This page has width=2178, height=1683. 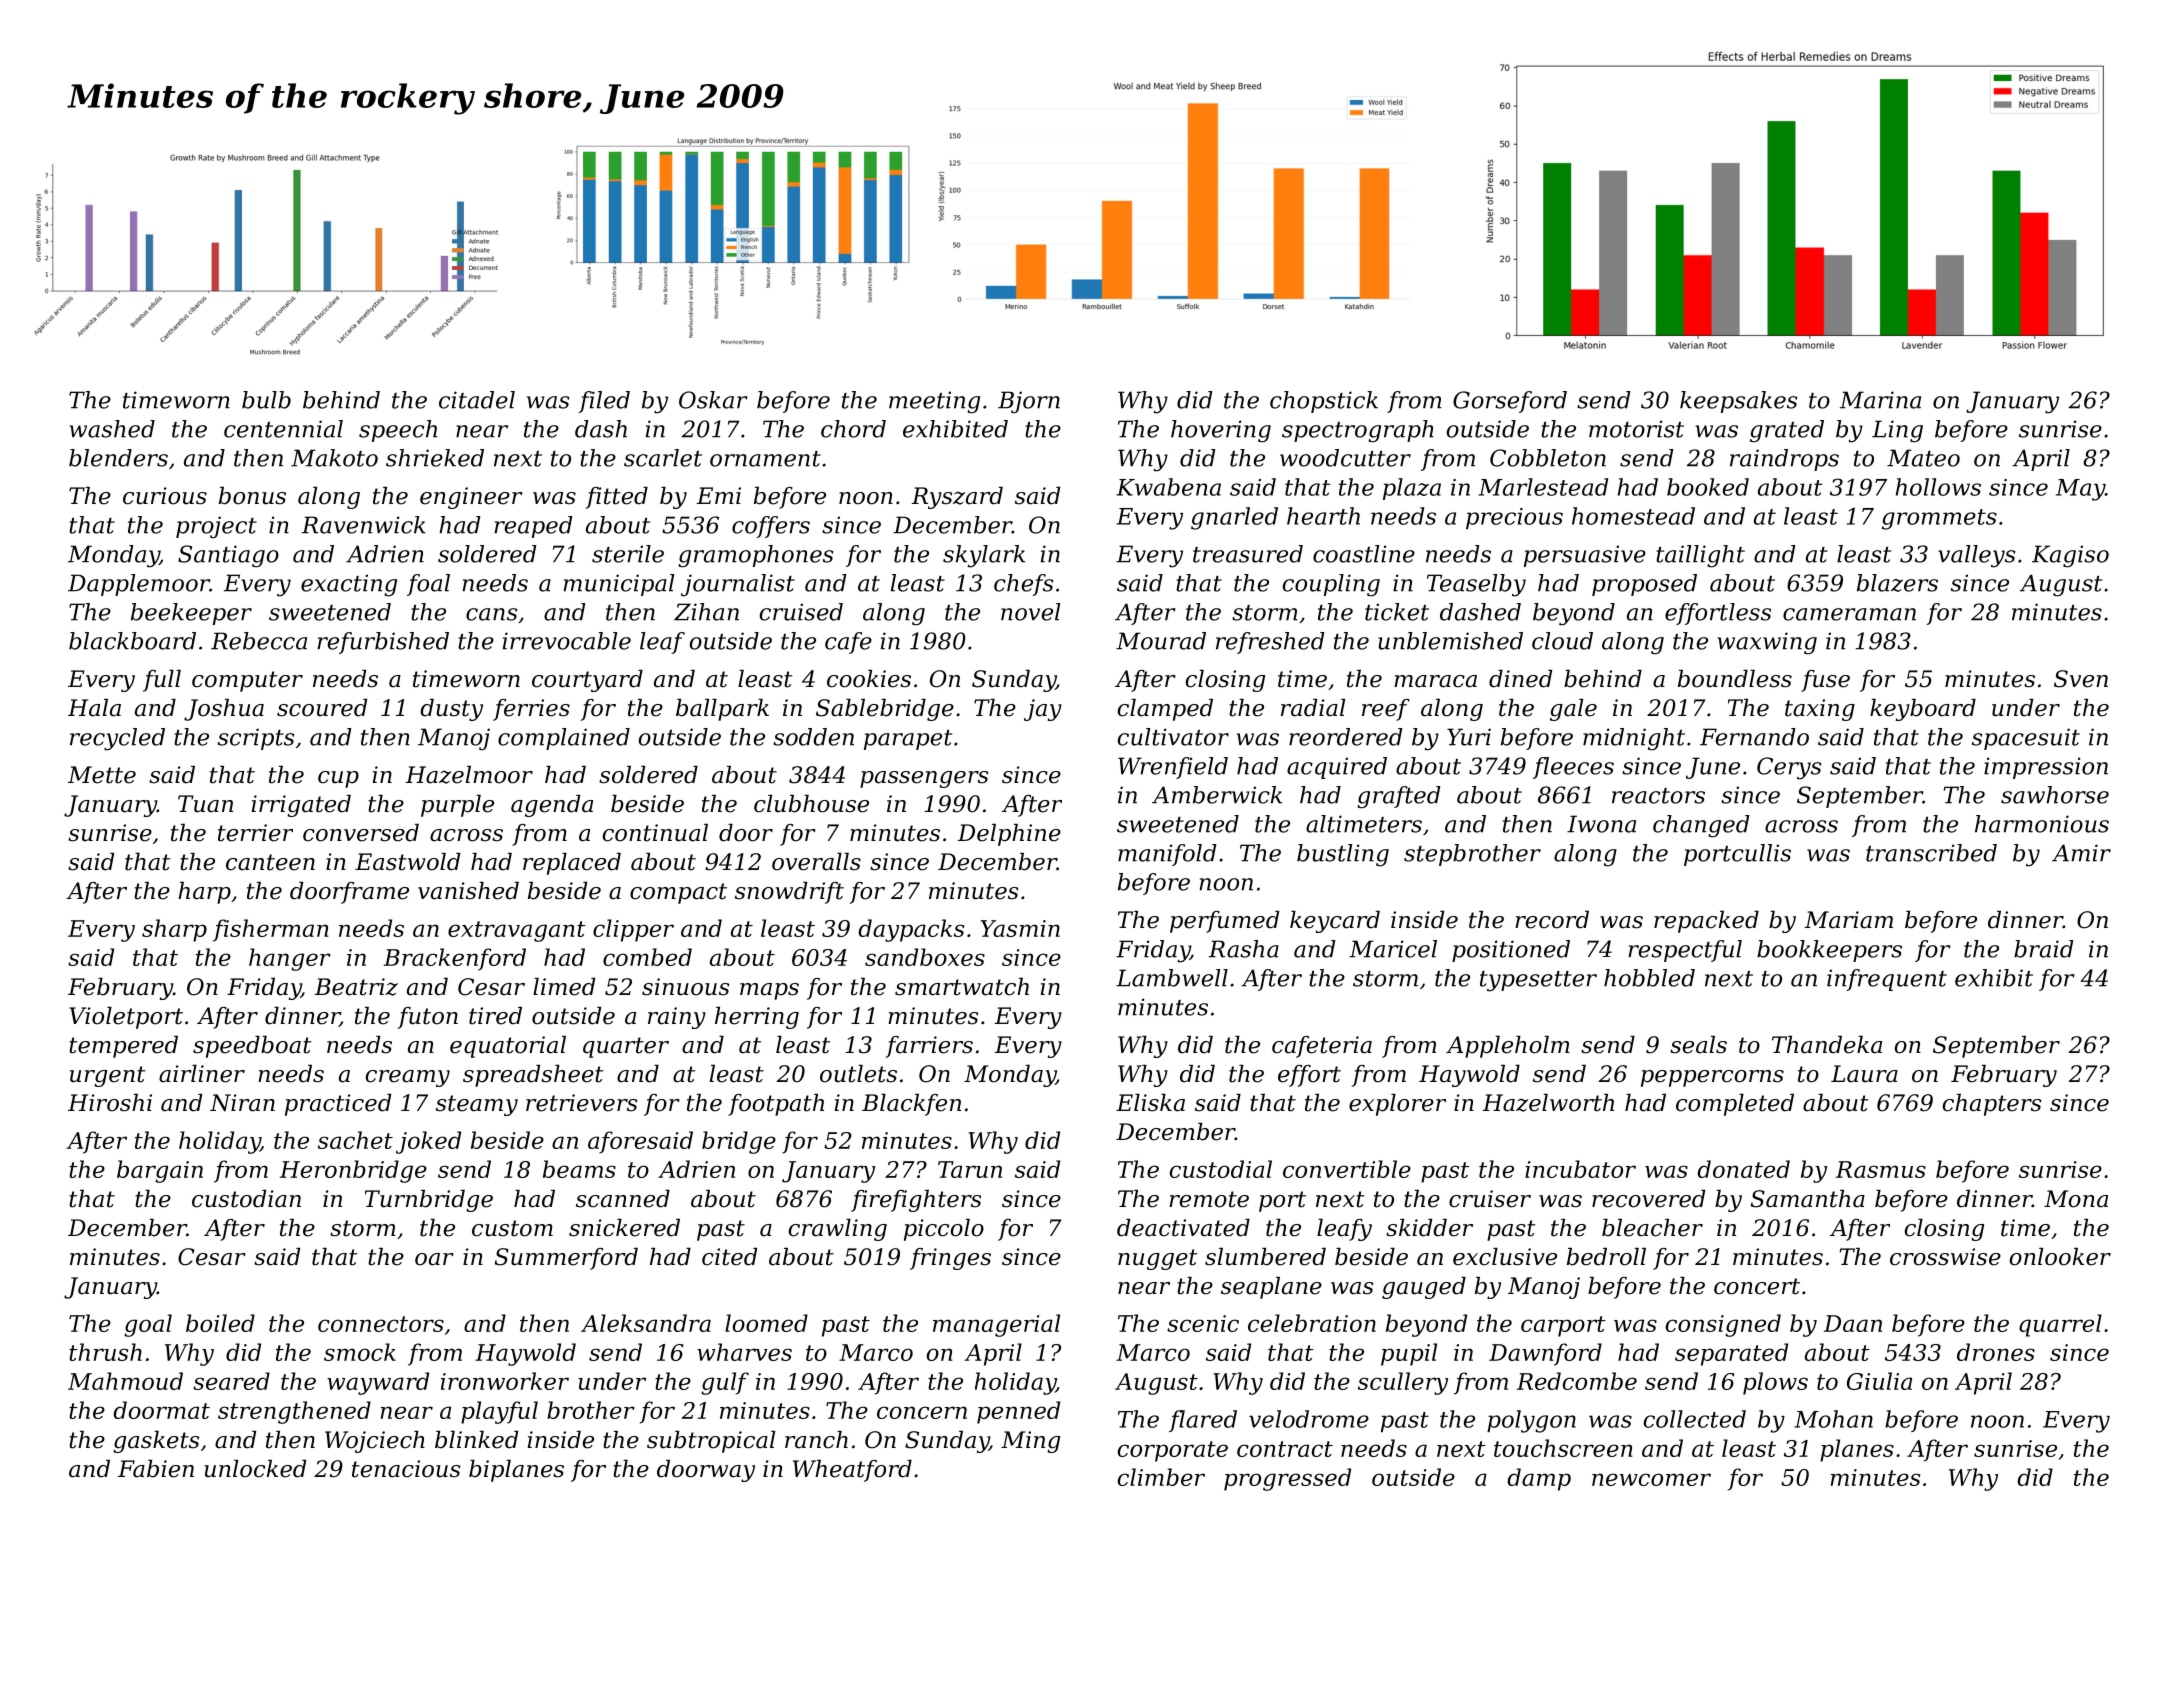 I want to click on ornament, so click(x=765, y=459).
